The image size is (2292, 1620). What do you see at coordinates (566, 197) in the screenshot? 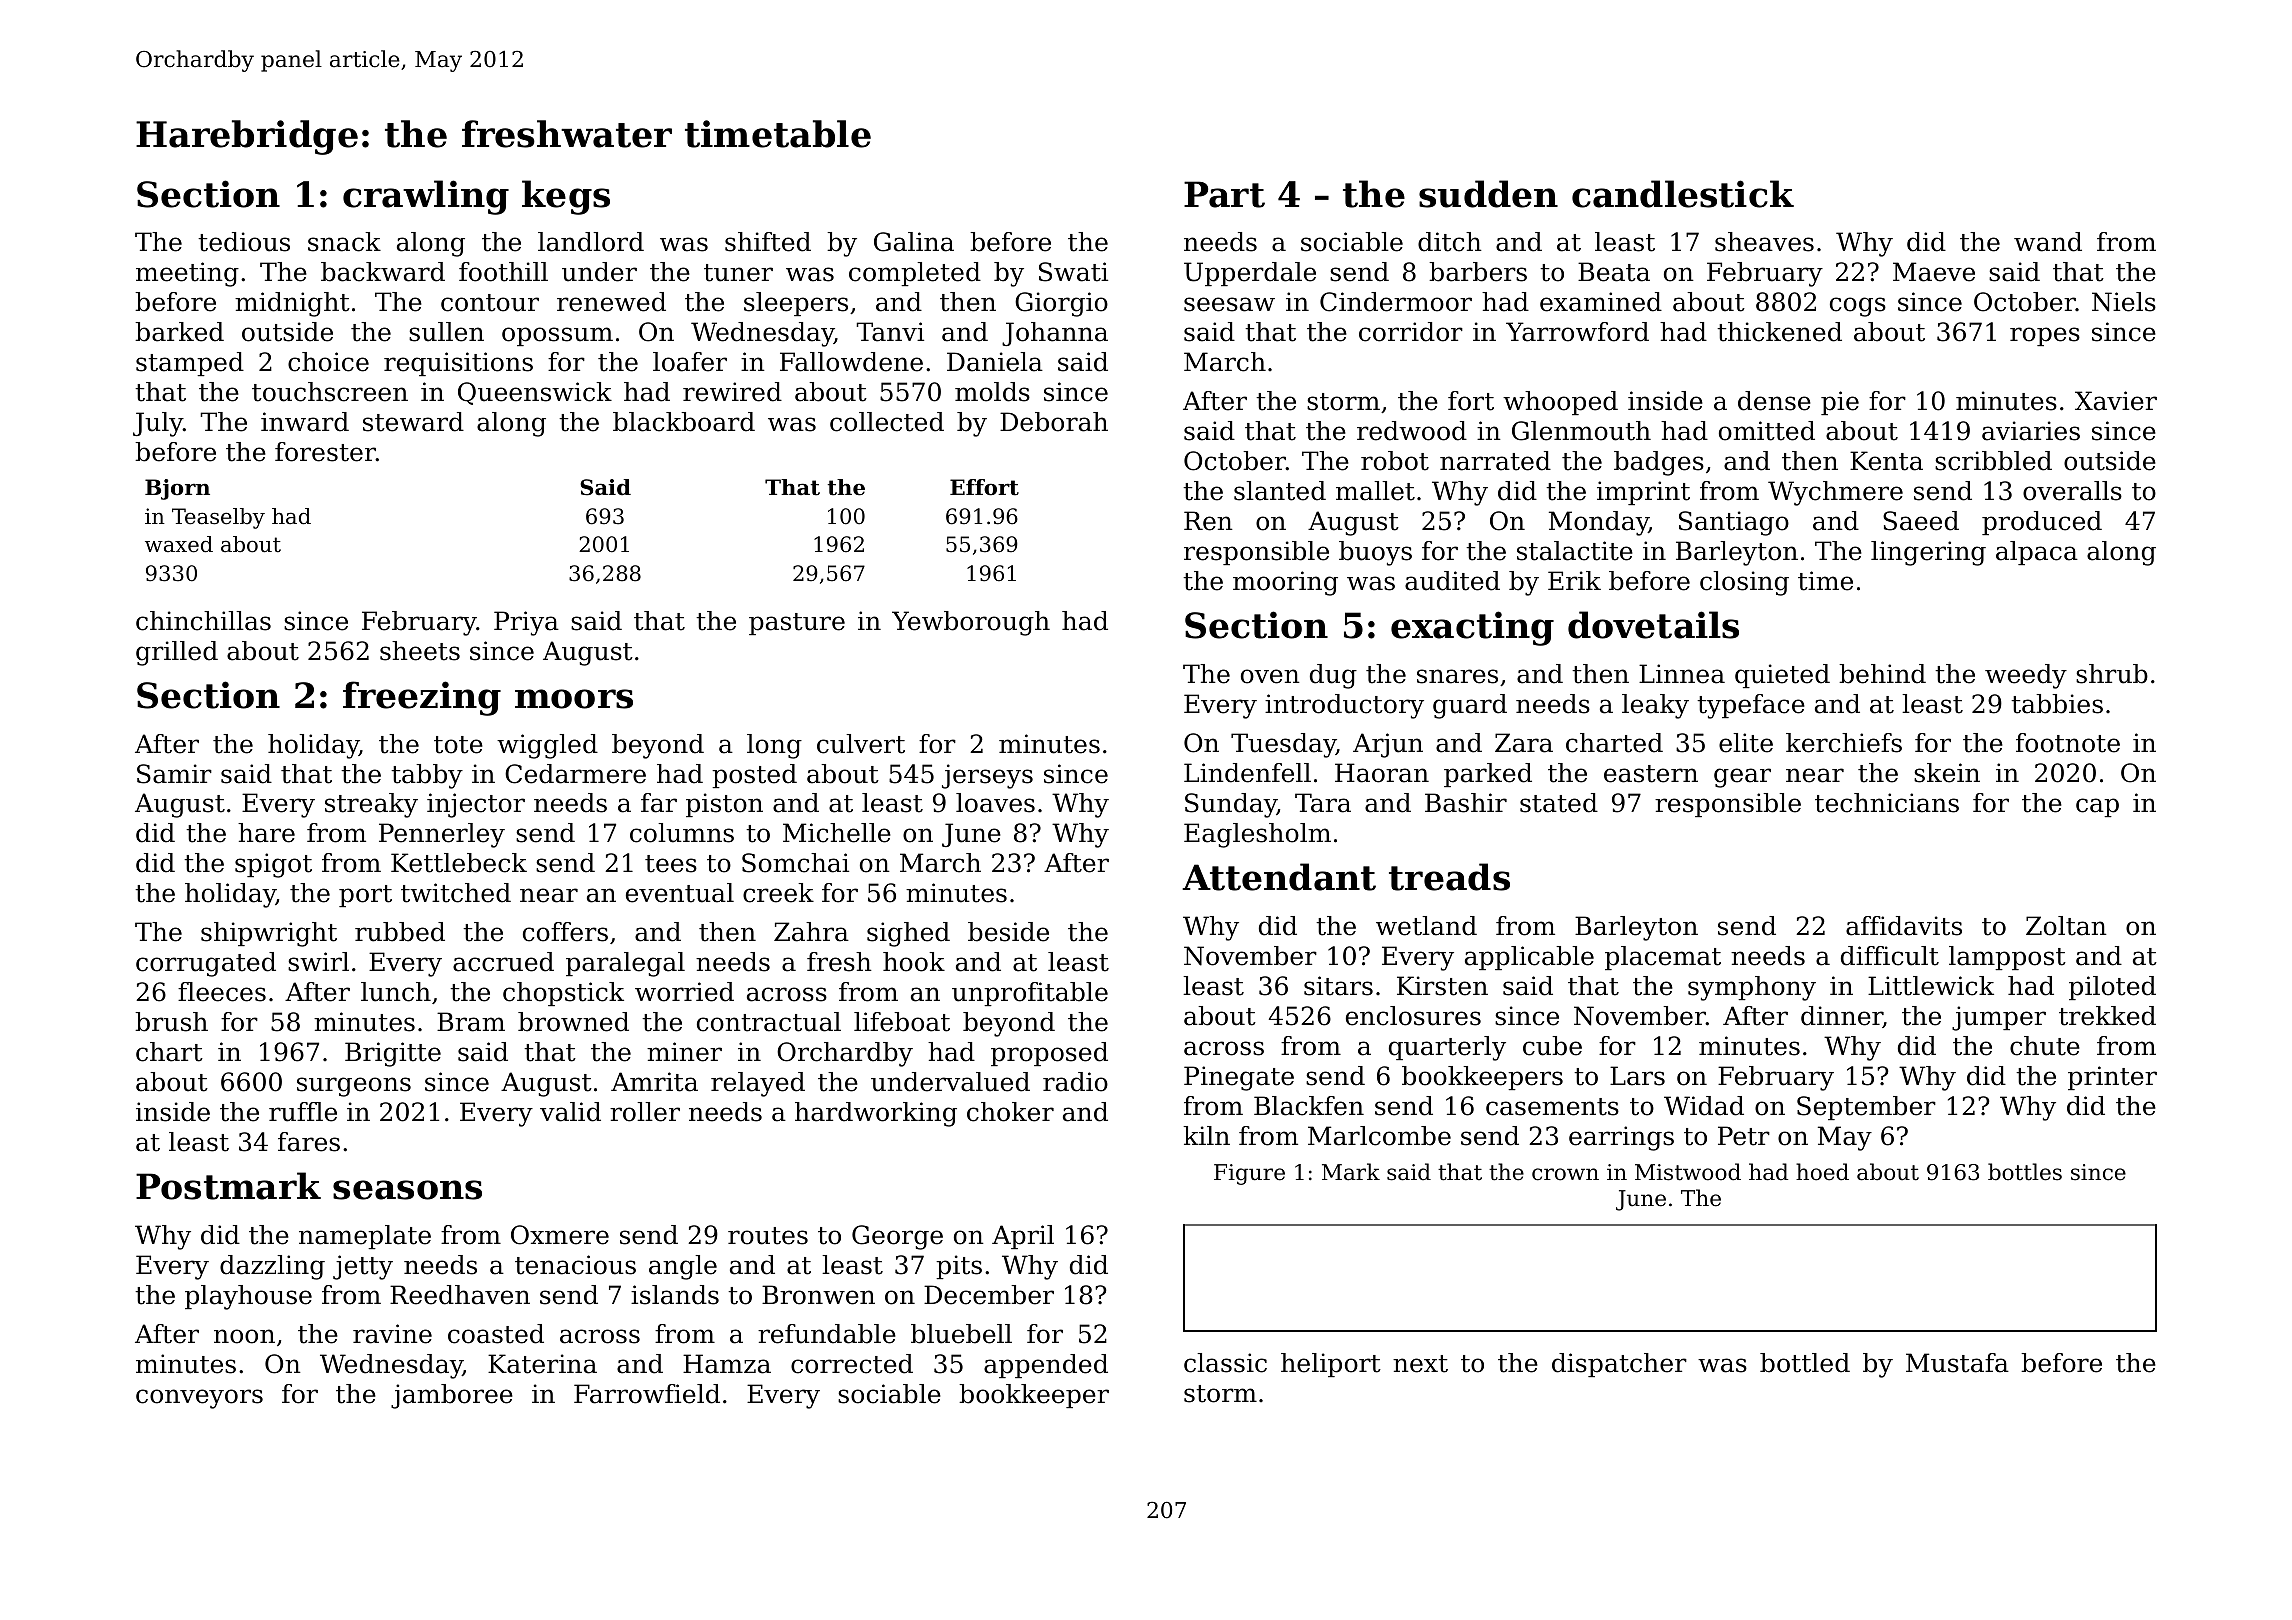
I see `kegs` at bounding box center [566, 197].
